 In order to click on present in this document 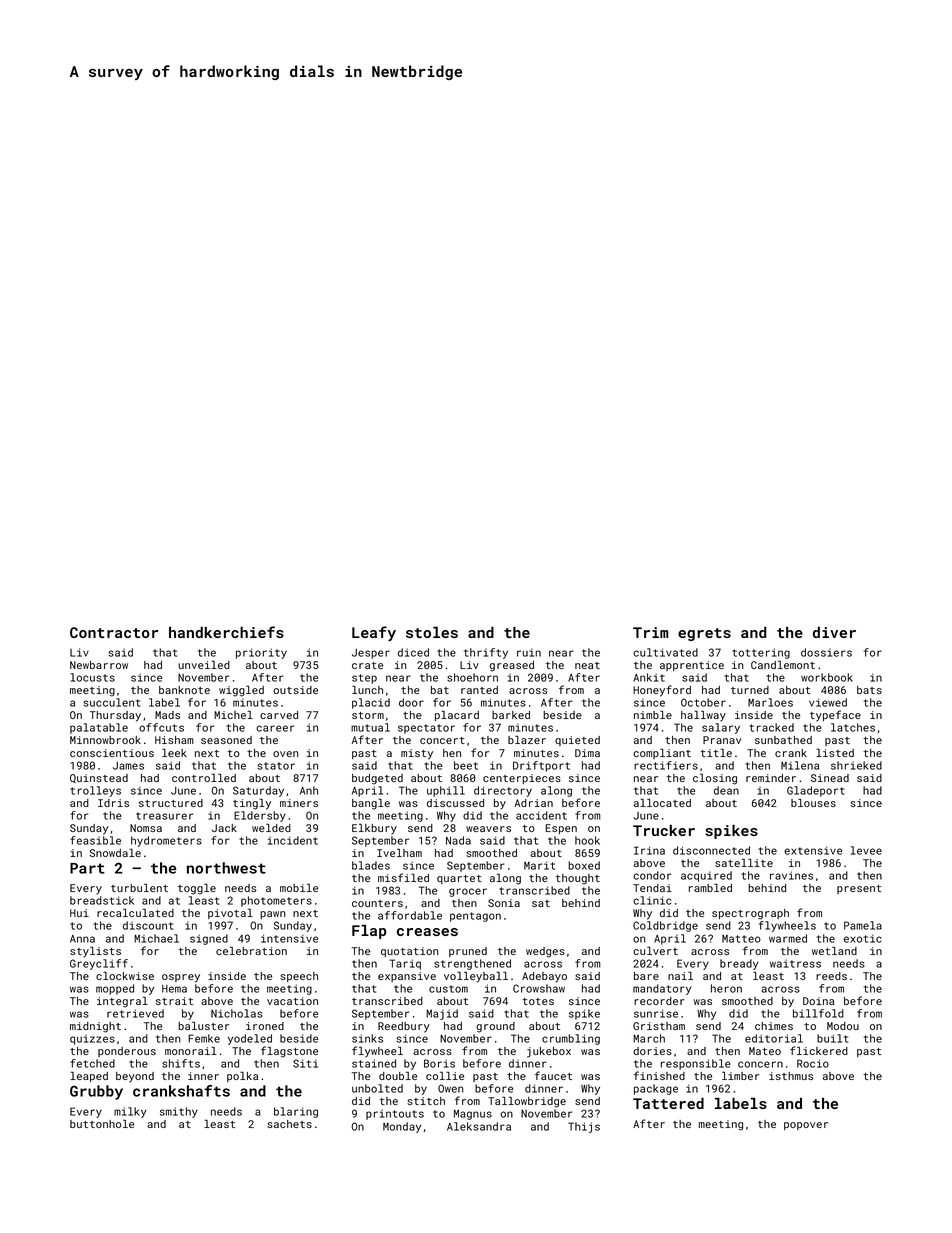, I will do `click(859, 889)`.
